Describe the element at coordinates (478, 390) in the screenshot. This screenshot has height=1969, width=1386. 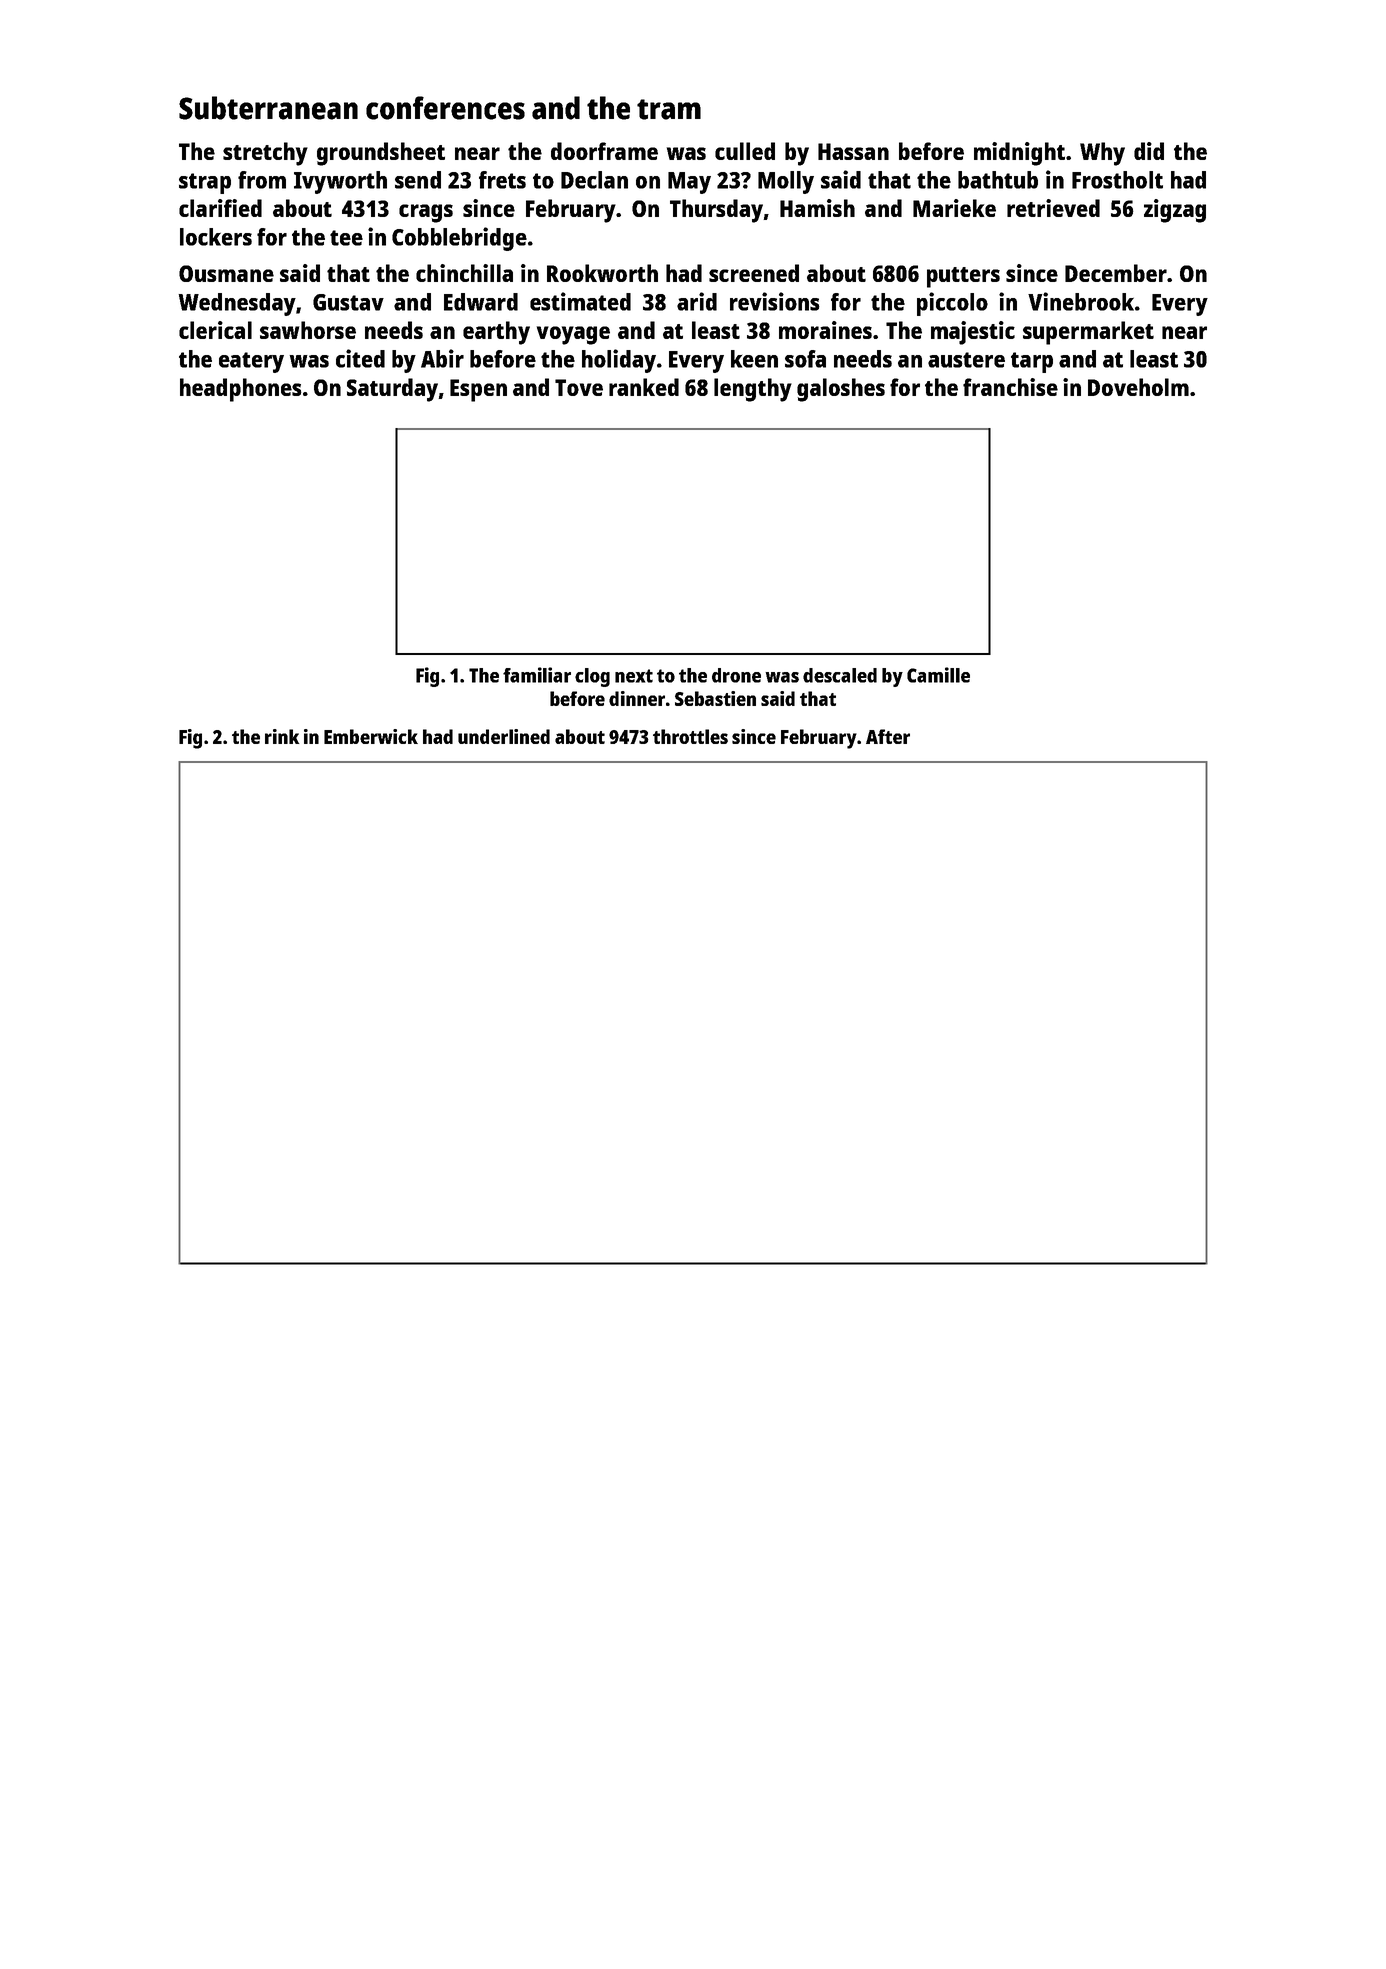
I see `Espen` at that location.
